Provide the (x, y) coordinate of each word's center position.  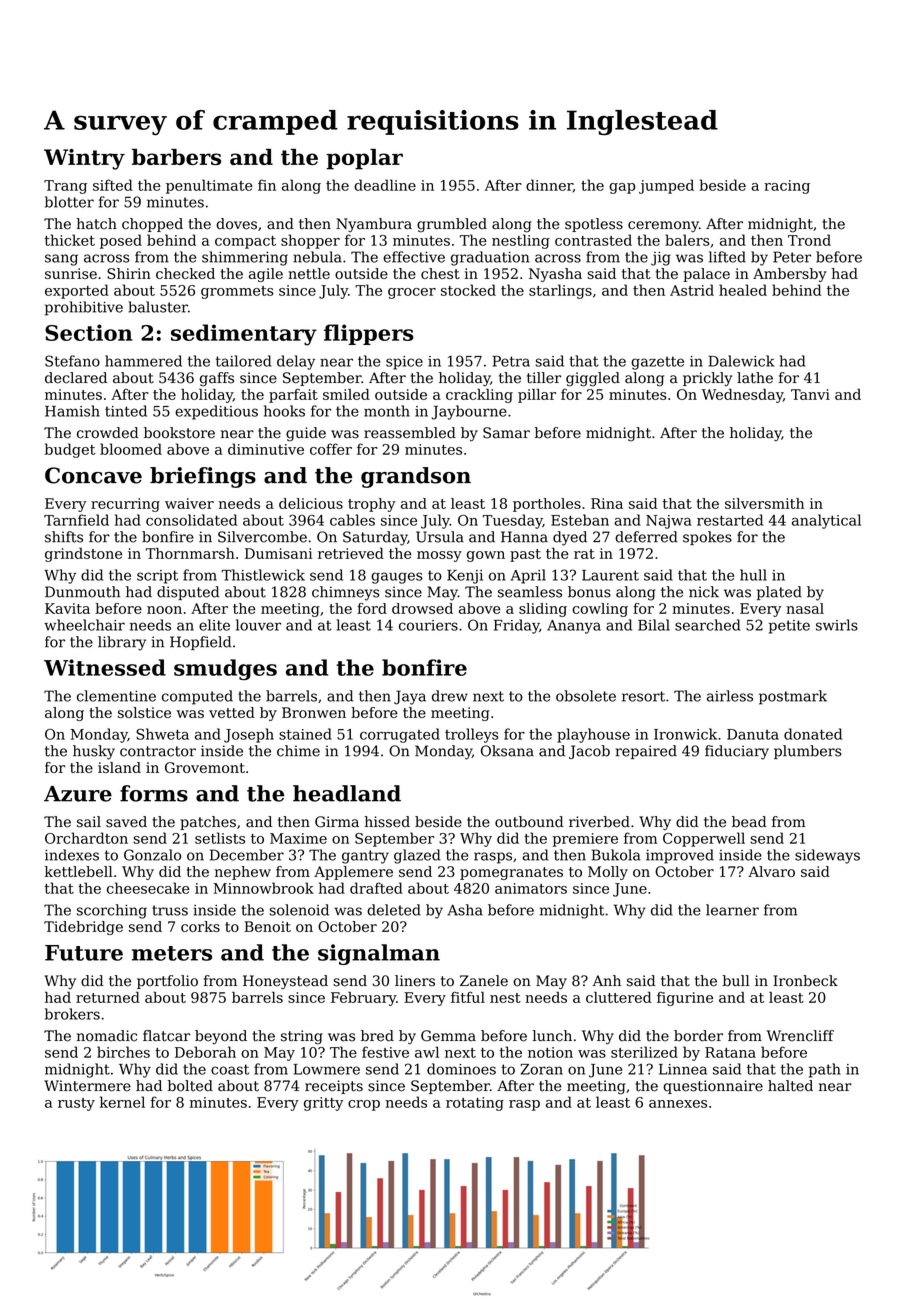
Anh (607, 980)
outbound (529, 822)
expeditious (216, 412)
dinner (549, 185)
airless (730, 696)
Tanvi (810, 394)
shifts (64, 537)
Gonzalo (152, 855)
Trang (65, 187)
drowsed (422, 608)
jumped (666, 186)
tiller (544, 378)
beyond (221, 1037)
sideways (827, 856)
